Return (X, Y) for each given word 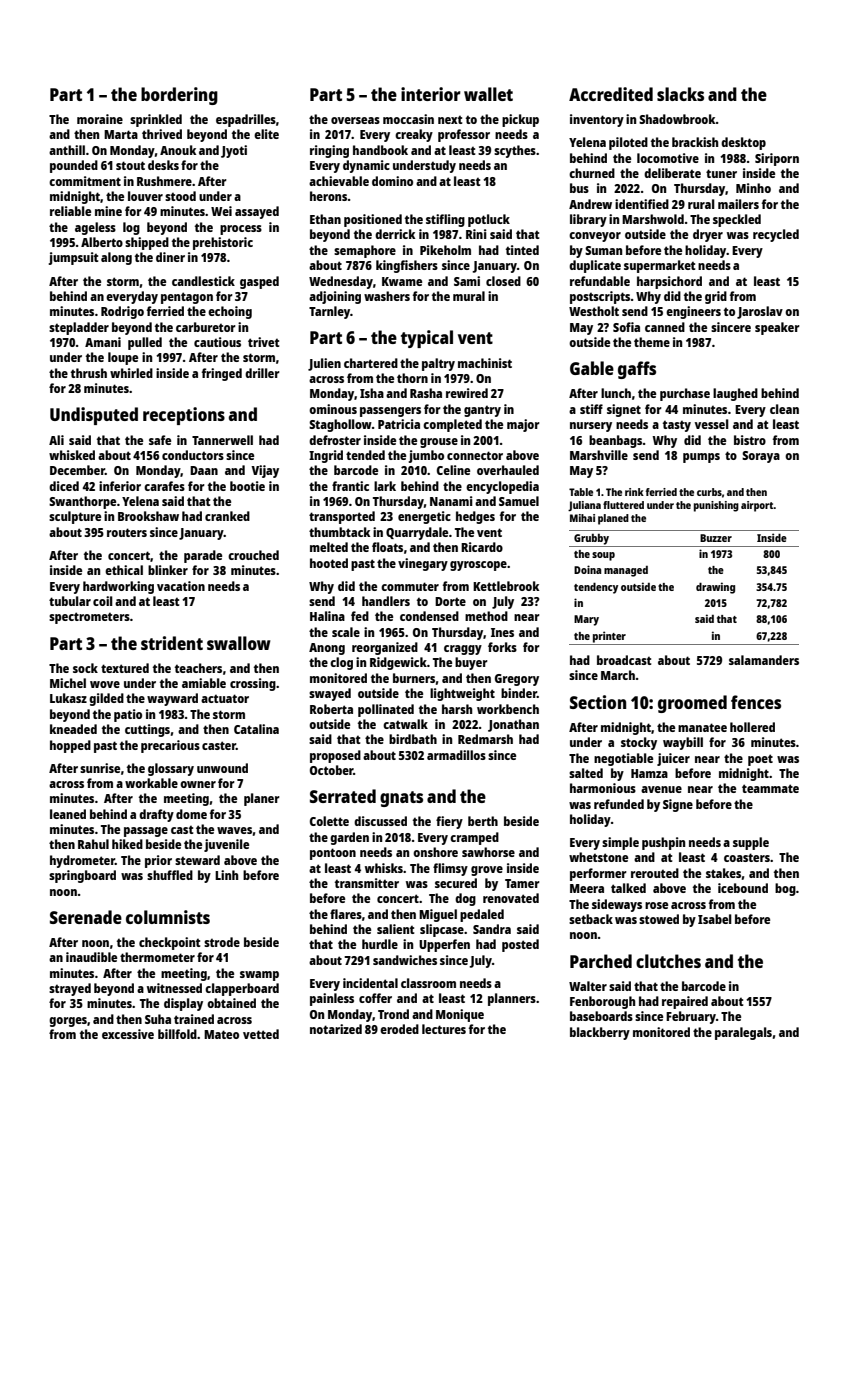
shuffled (170, 875)
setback (591, 919)
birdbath (413, 739)
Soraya (761, 457)
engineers (693, 312)
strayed (70, 989)
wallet (488, 94)
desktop (743, 143)
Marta (121, 134)
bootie (247, 486)
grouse (439, 443)
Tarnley (329, 312)
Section (598, 702)
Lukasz (68, 698)
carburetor (206, 327)
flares (346, 914)
